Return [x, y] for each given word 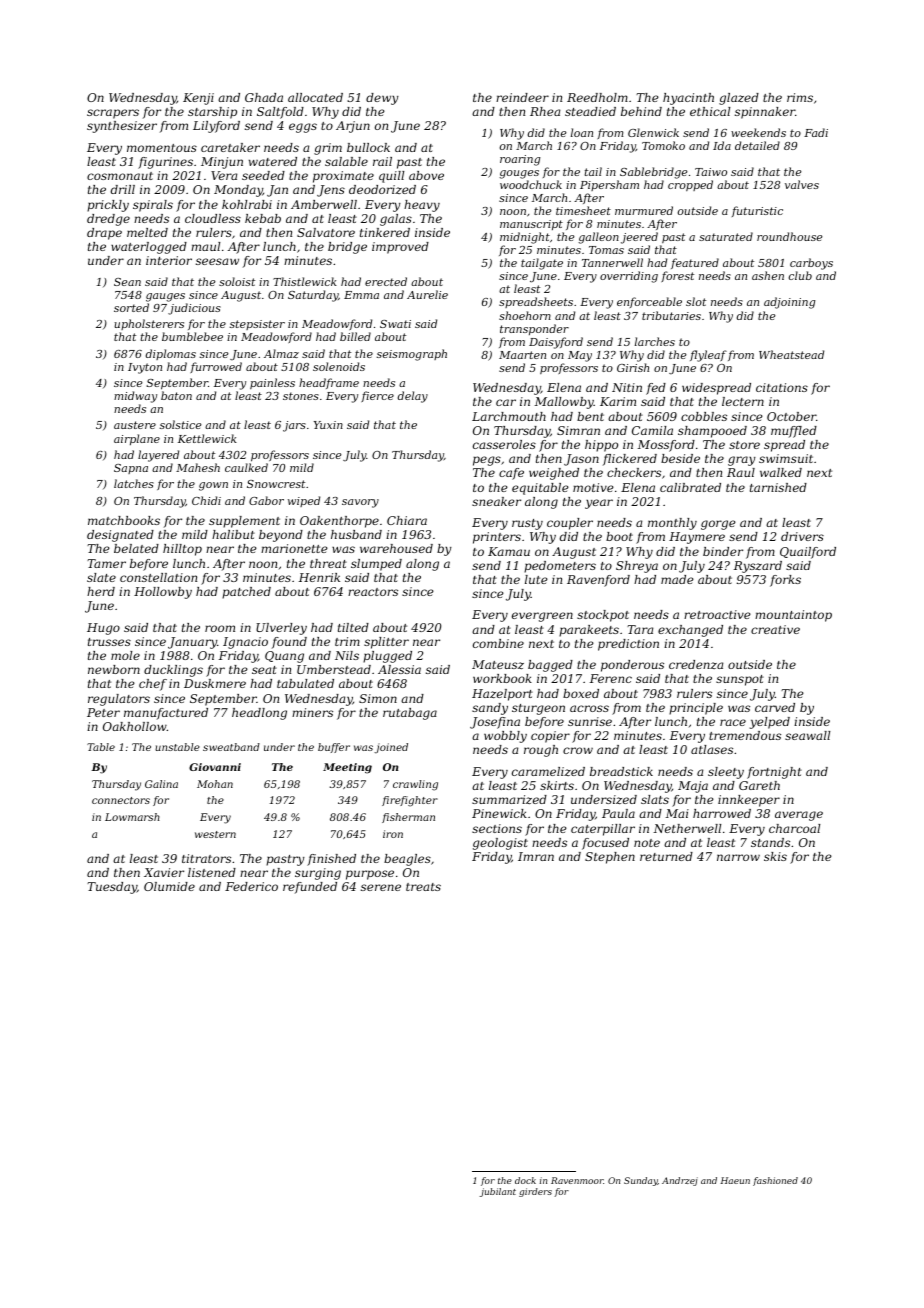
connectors [121, 800]
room [220, 628]
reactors [373, 592]
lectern [743, 401]
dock [525, 1180]
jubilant [497, 1192]
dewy [382, 99]
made [677, 579]
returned [666, 856]
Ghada [264, 97]
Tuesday [112, 888]
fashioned [775, 1181]
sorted [131, 307]
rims [800, 97]
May [580, 356]
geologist [500, 844]
